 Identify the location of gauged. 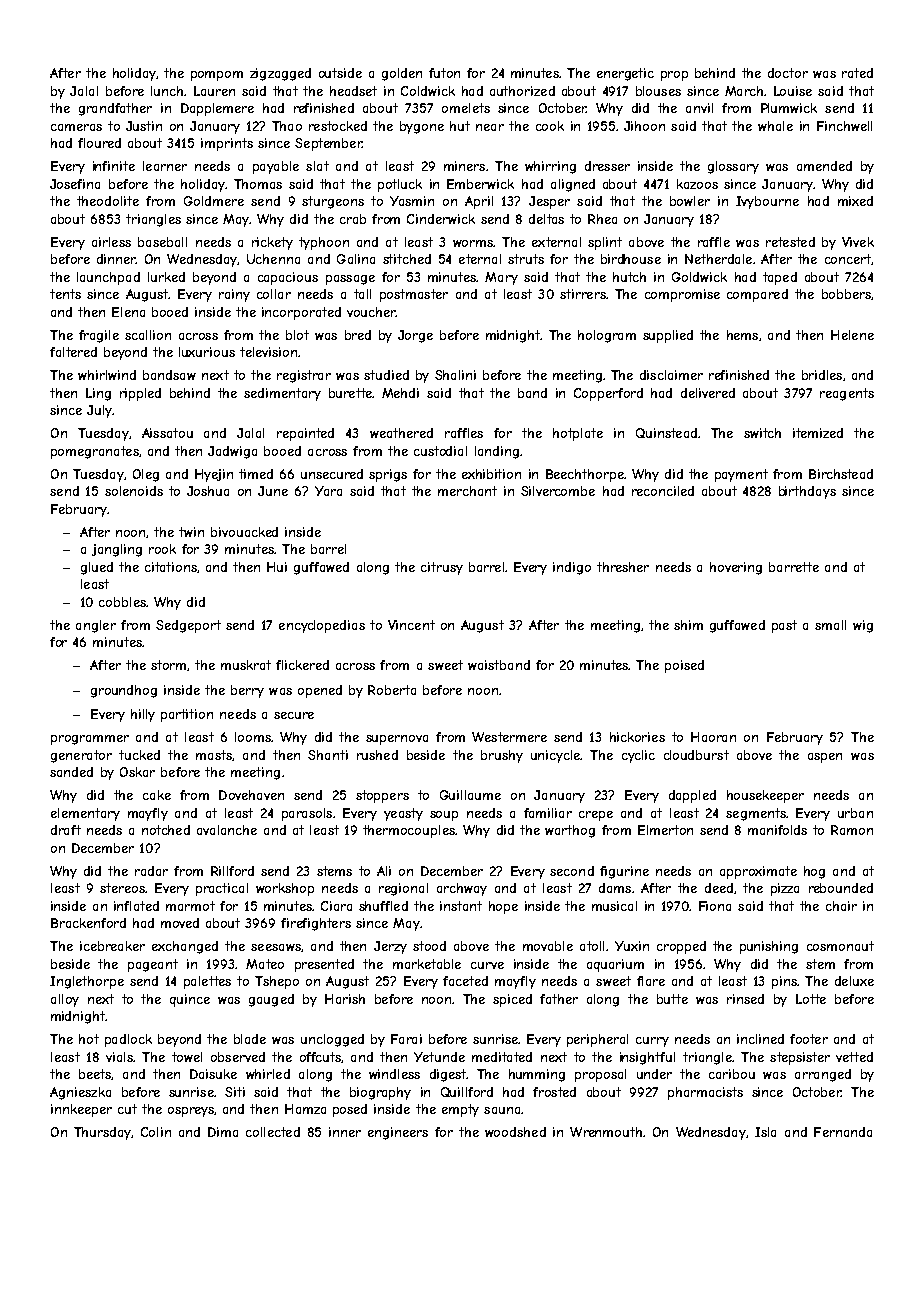
(271, 1000).
